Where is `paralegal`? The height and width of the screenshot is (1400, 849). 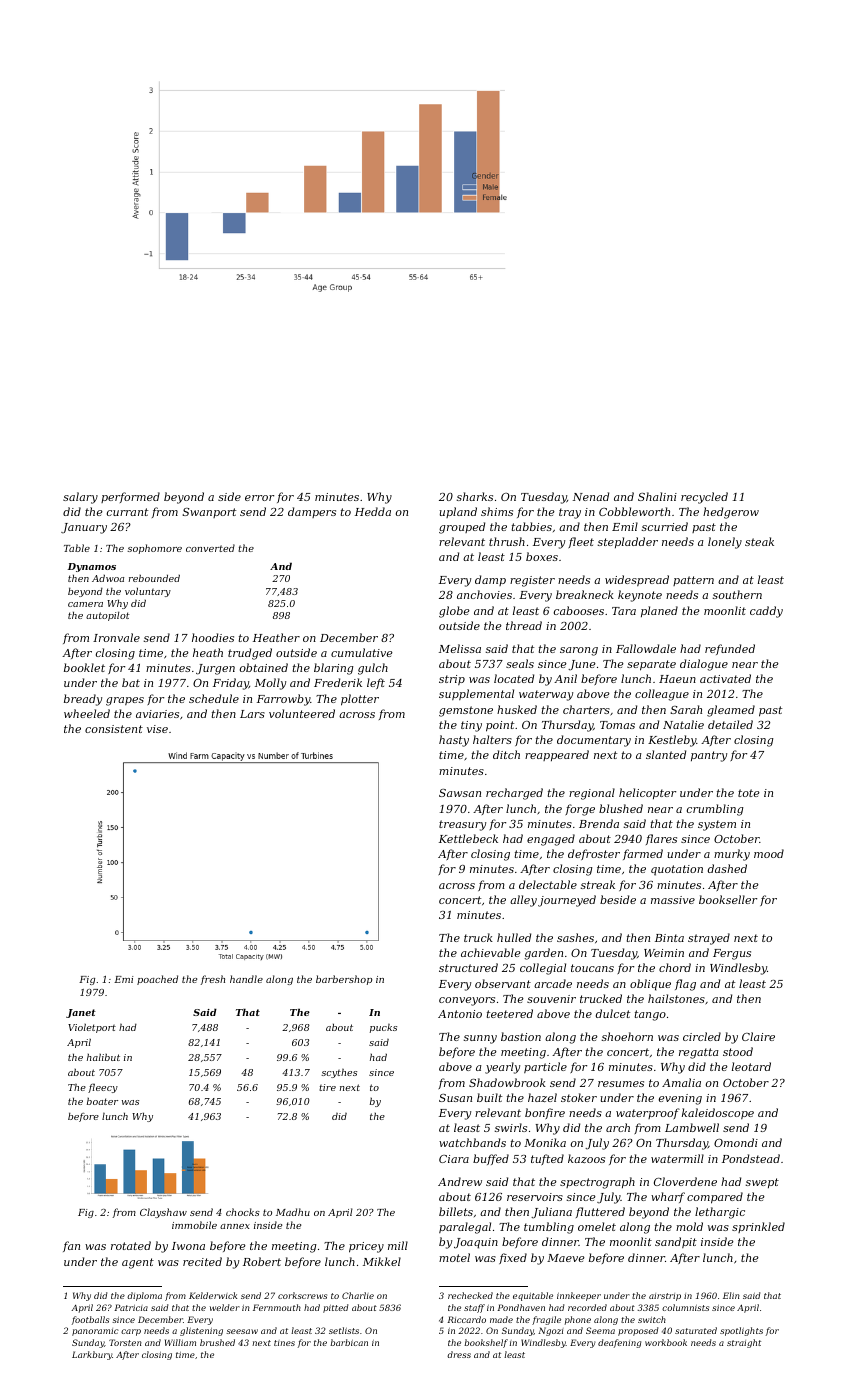 paralegal is located at coordinates (465, 1228).
